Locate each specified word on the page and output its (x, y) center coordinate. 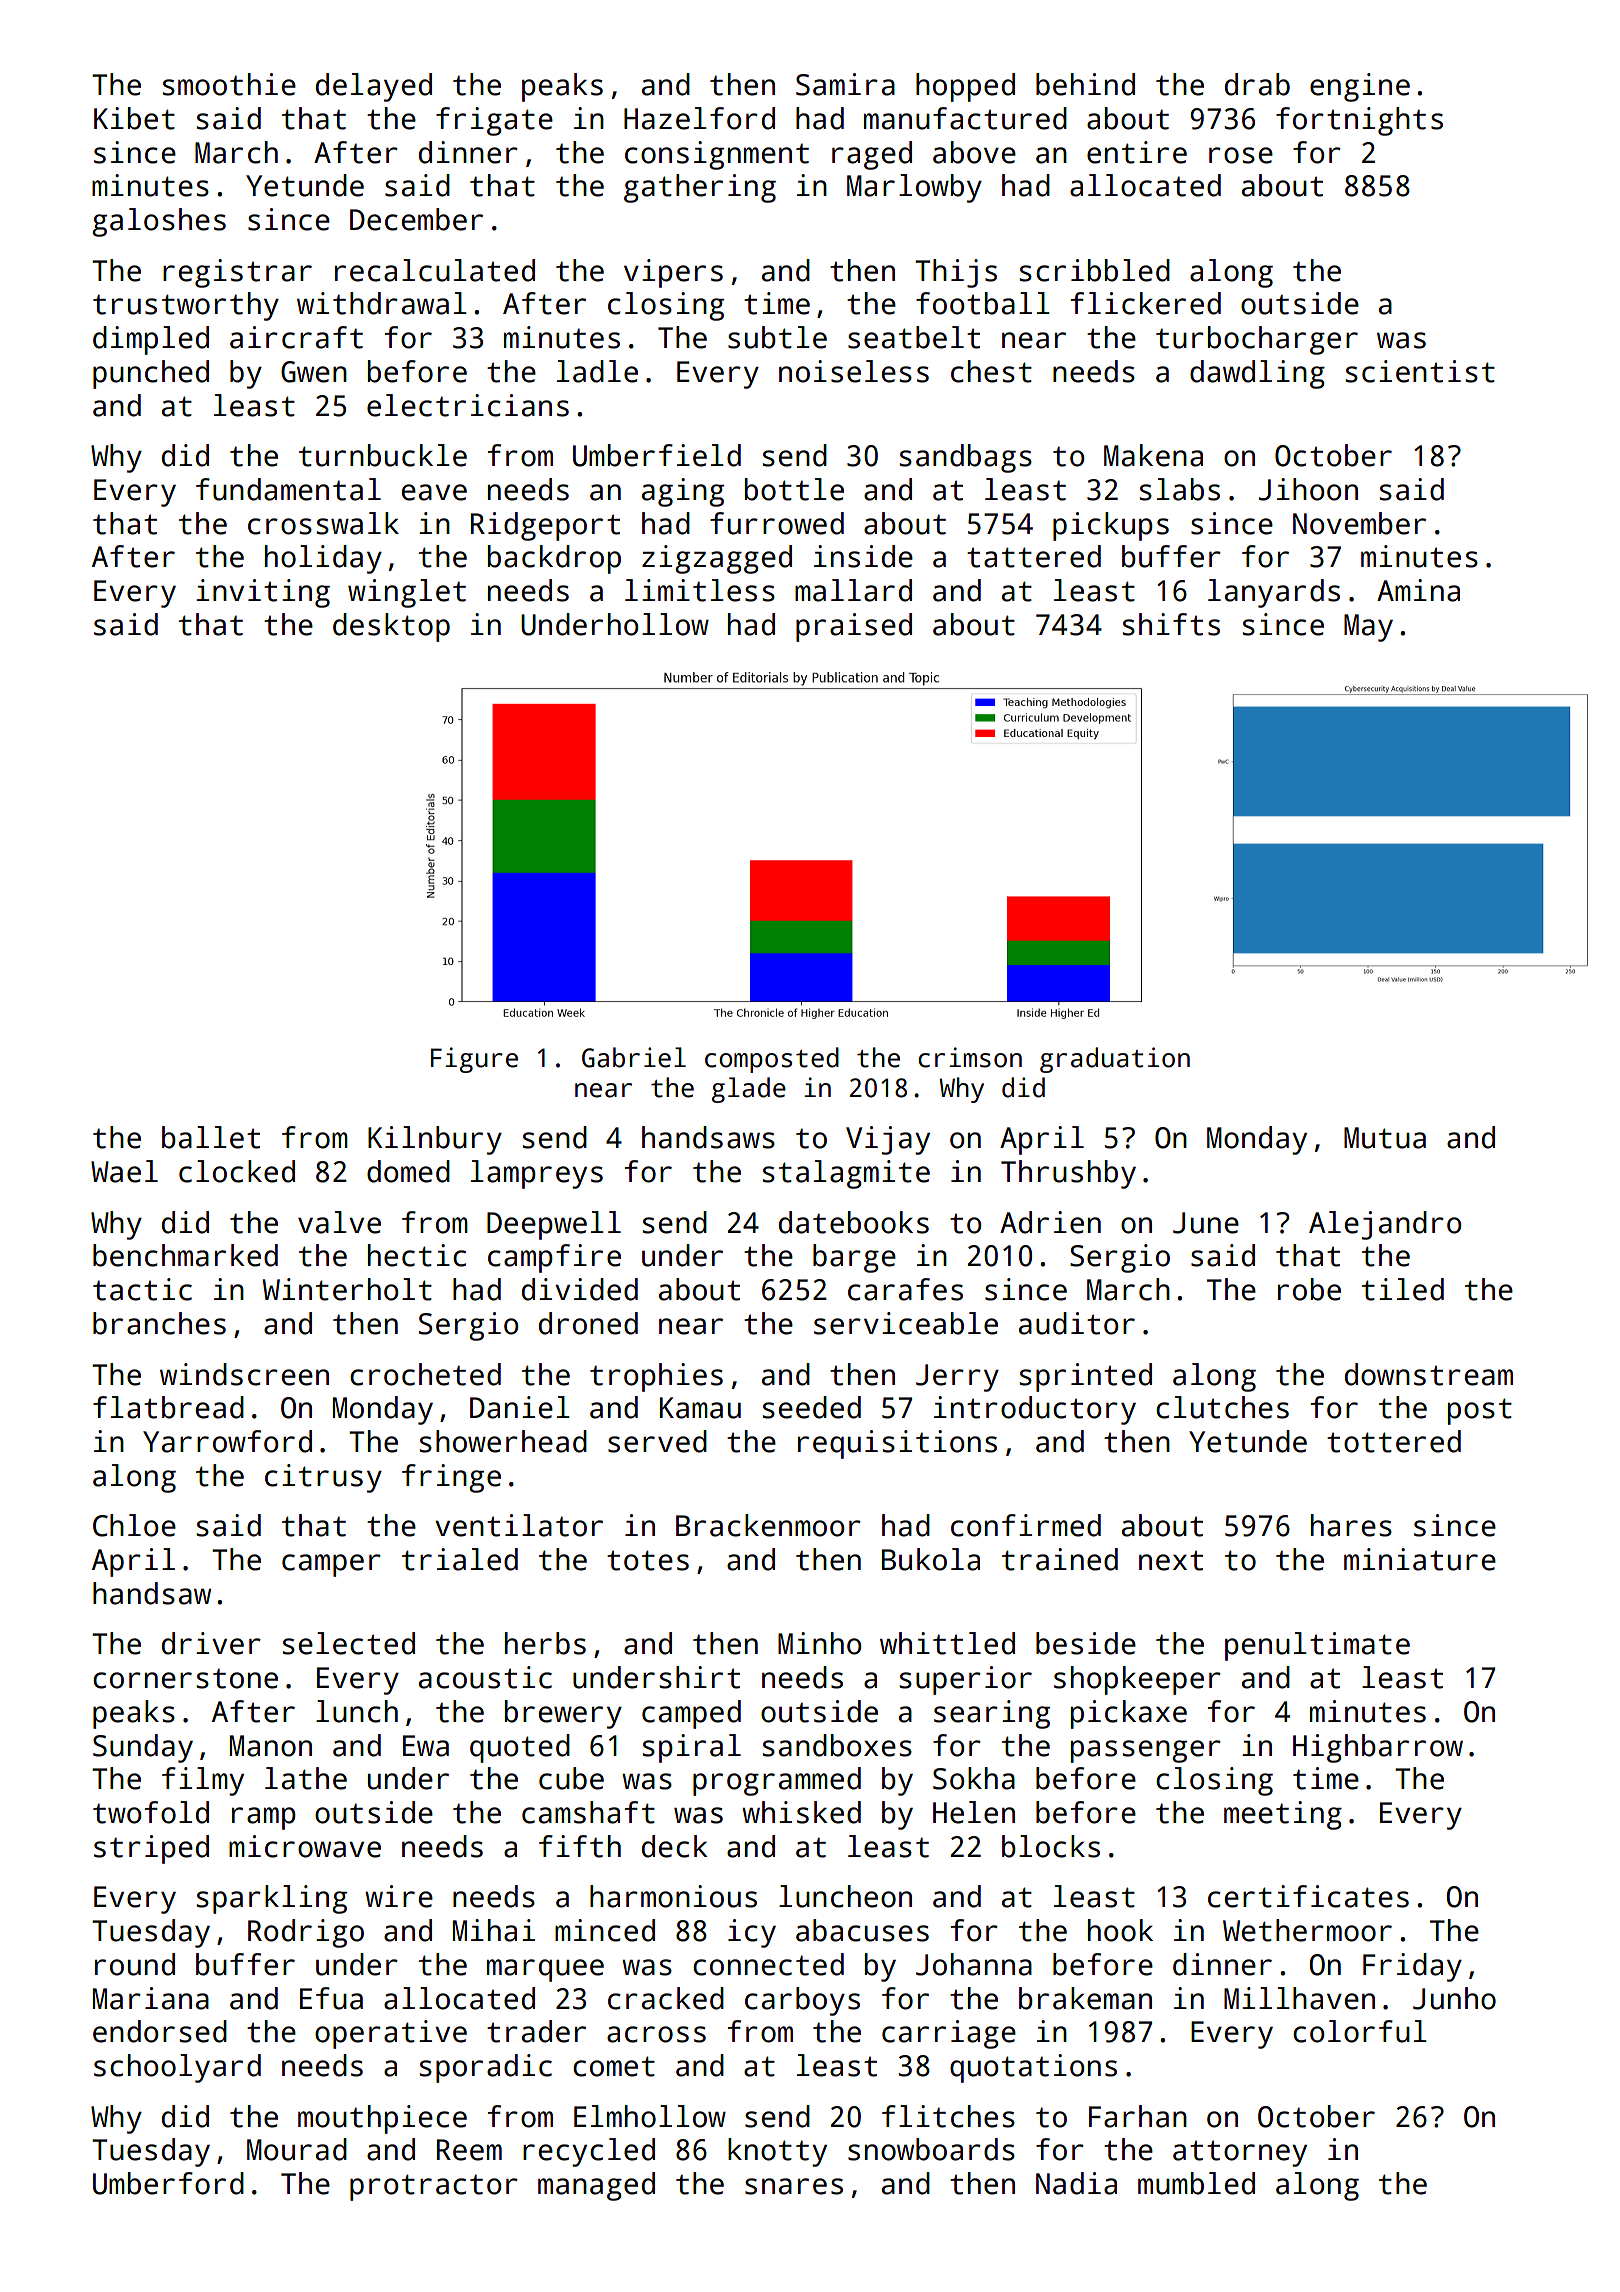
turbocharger (1257, 340)
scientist (1420, 371)
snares (794, 2186)
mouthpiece (382, 2119)
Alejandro (1385, 1225)
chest (991, 371)
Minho (820, 1643)
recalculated (435, 270)
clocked (237, 1171)
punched (151, 374)
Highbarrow (1378, 1748)
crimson (970, 1057)
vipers (673, 273)
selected (348, 1643)
